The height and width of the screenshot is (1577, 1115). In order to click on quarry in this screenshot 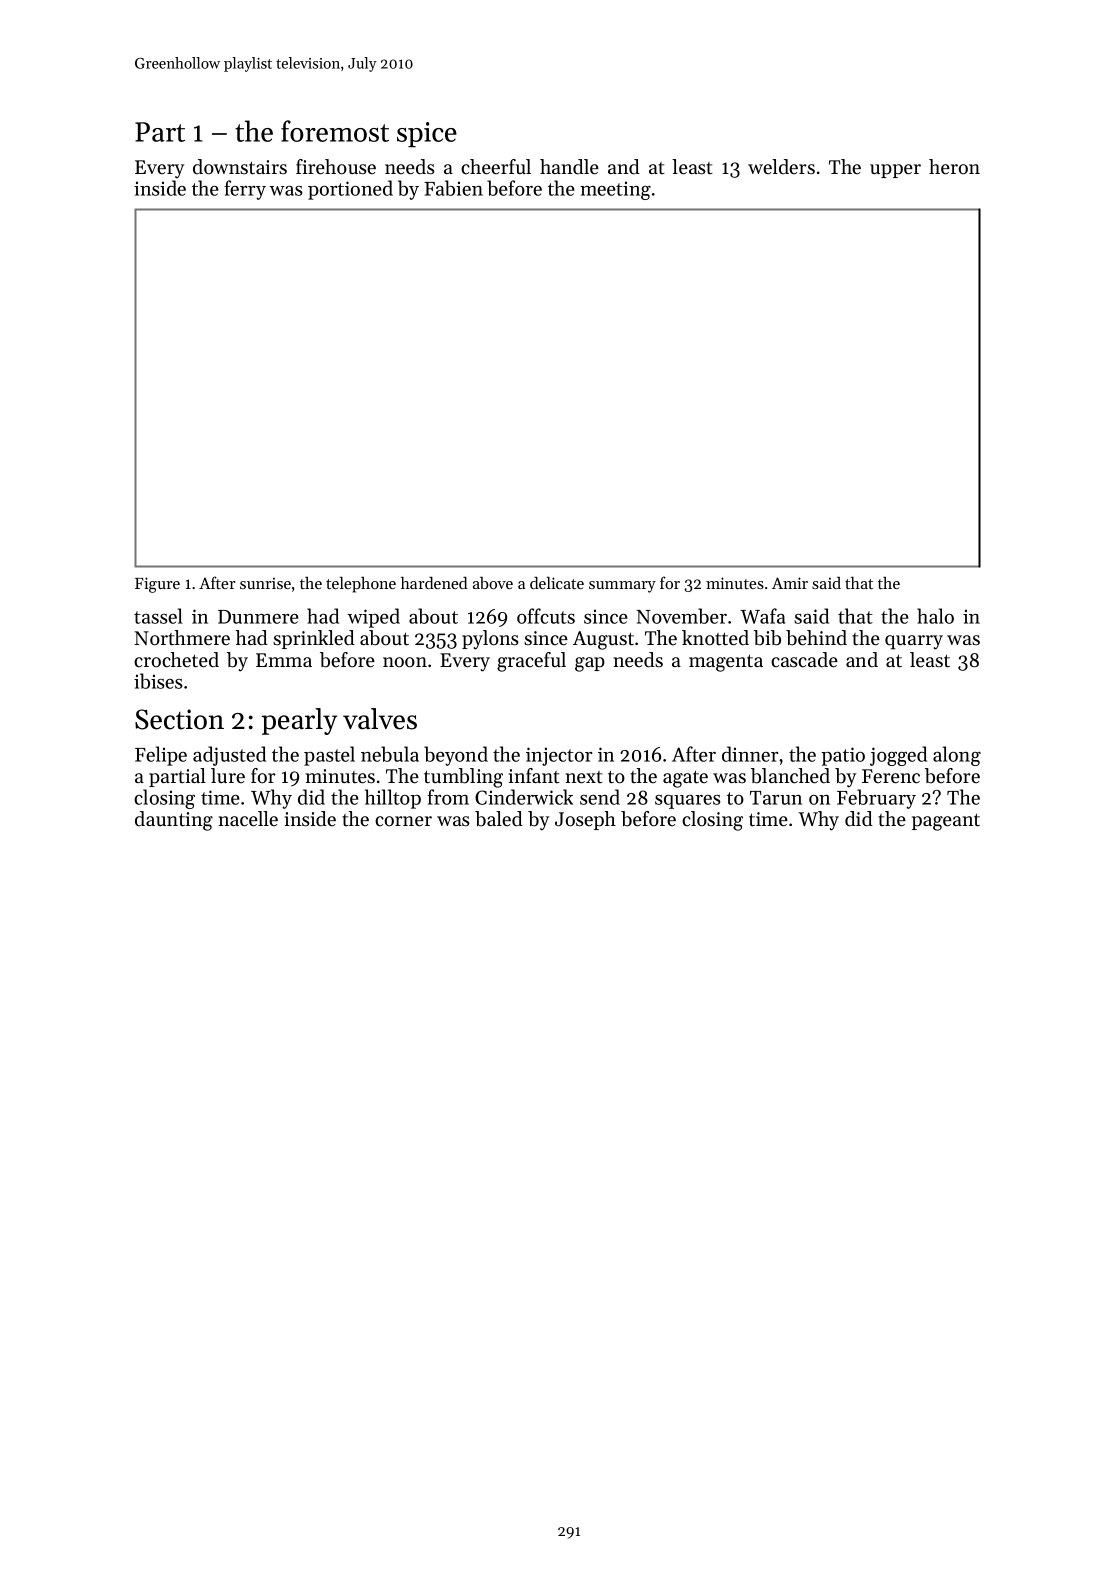, I will do `click(914, 642)`.
